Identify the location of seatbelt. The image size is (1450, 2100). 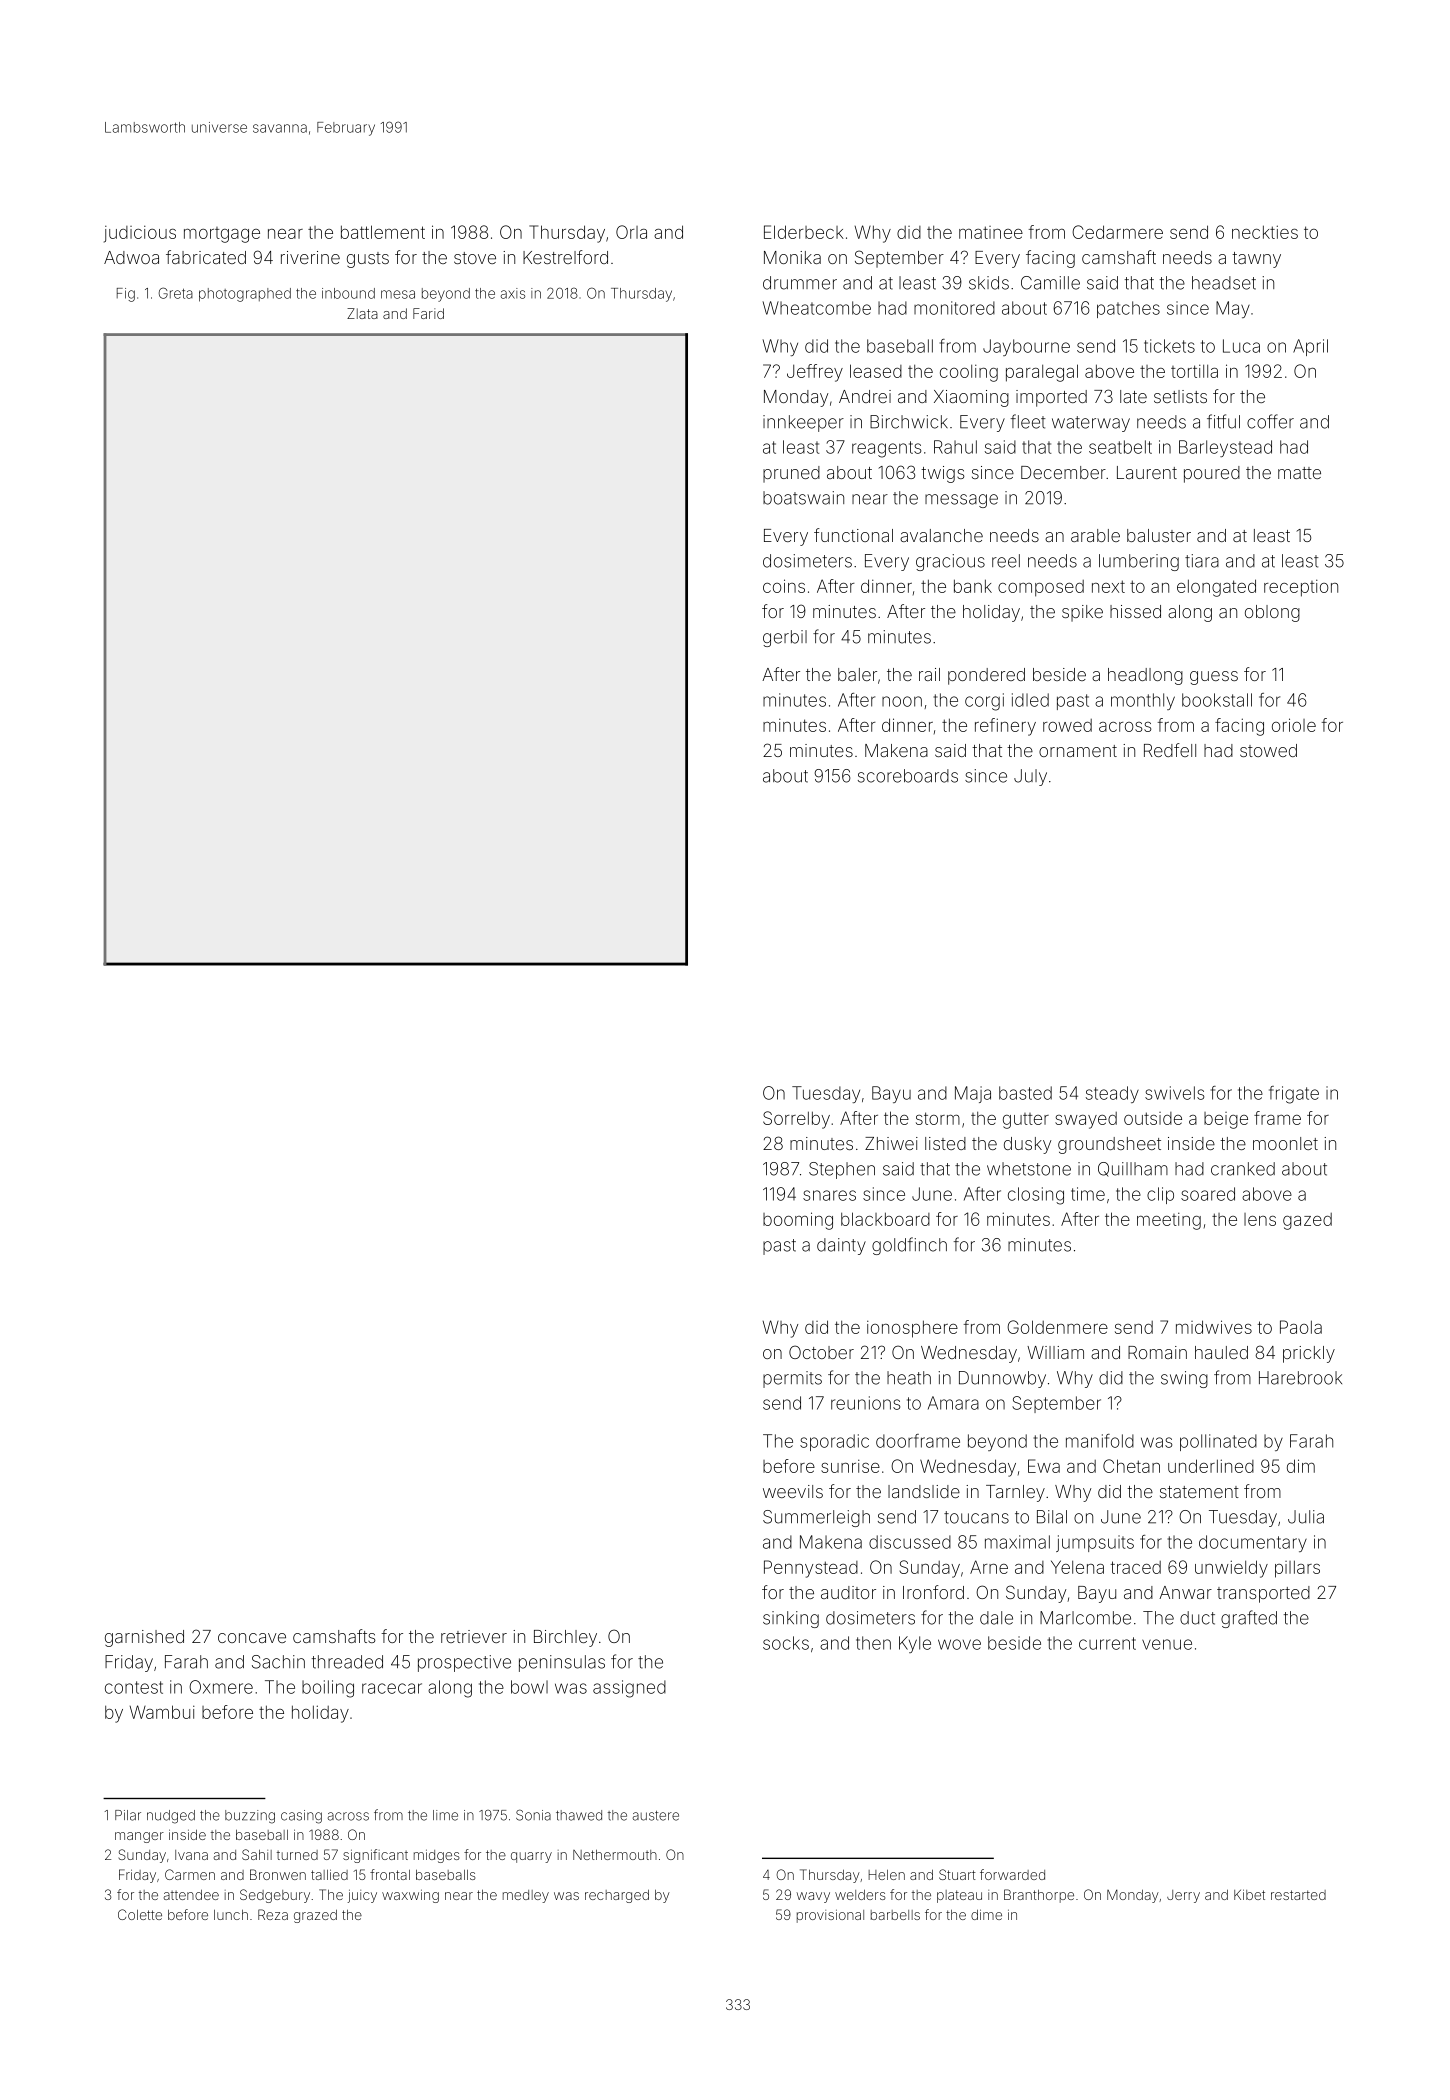
(1120, 447).
